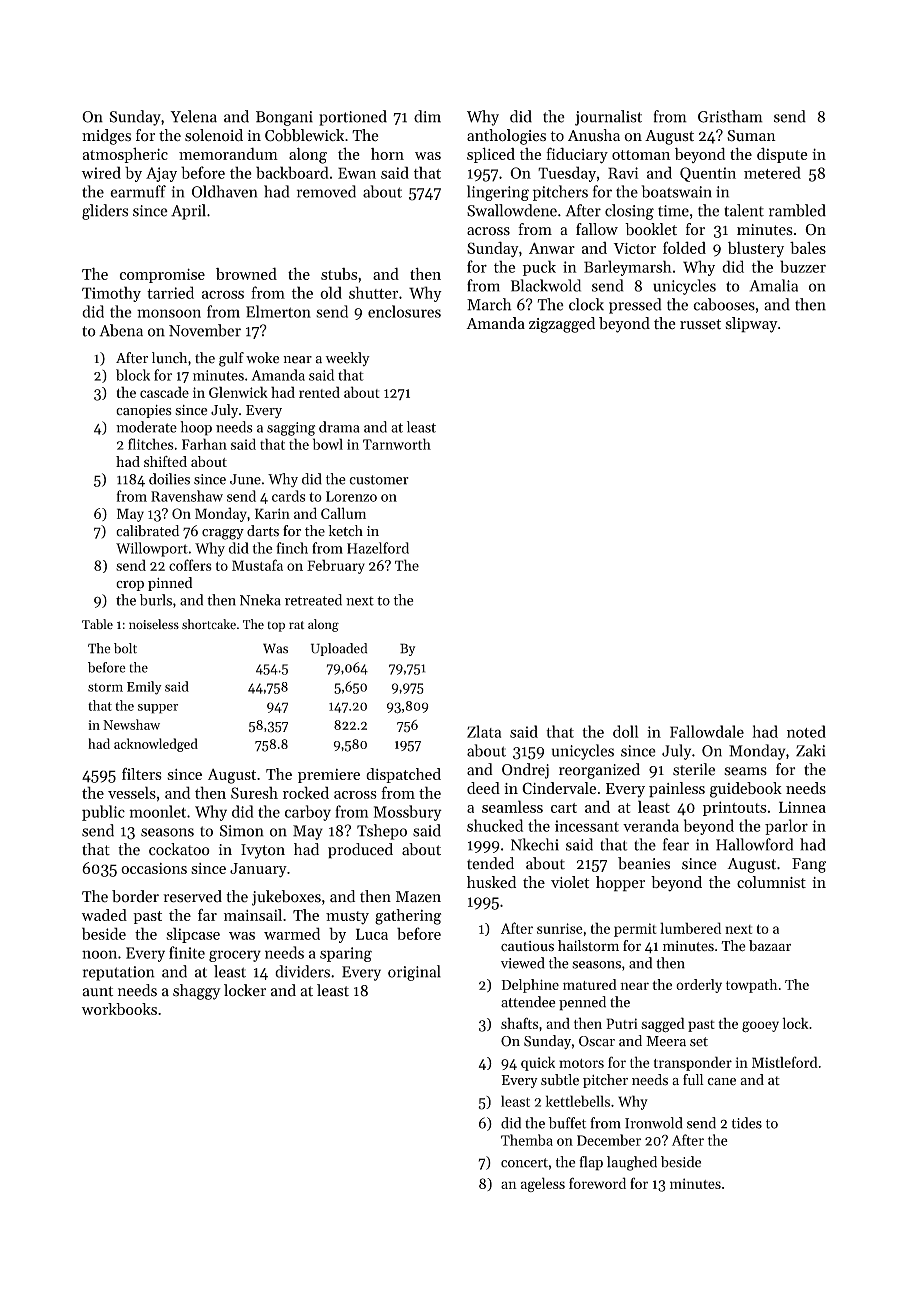  I want to click on Glenwick, so click(238, 392).
